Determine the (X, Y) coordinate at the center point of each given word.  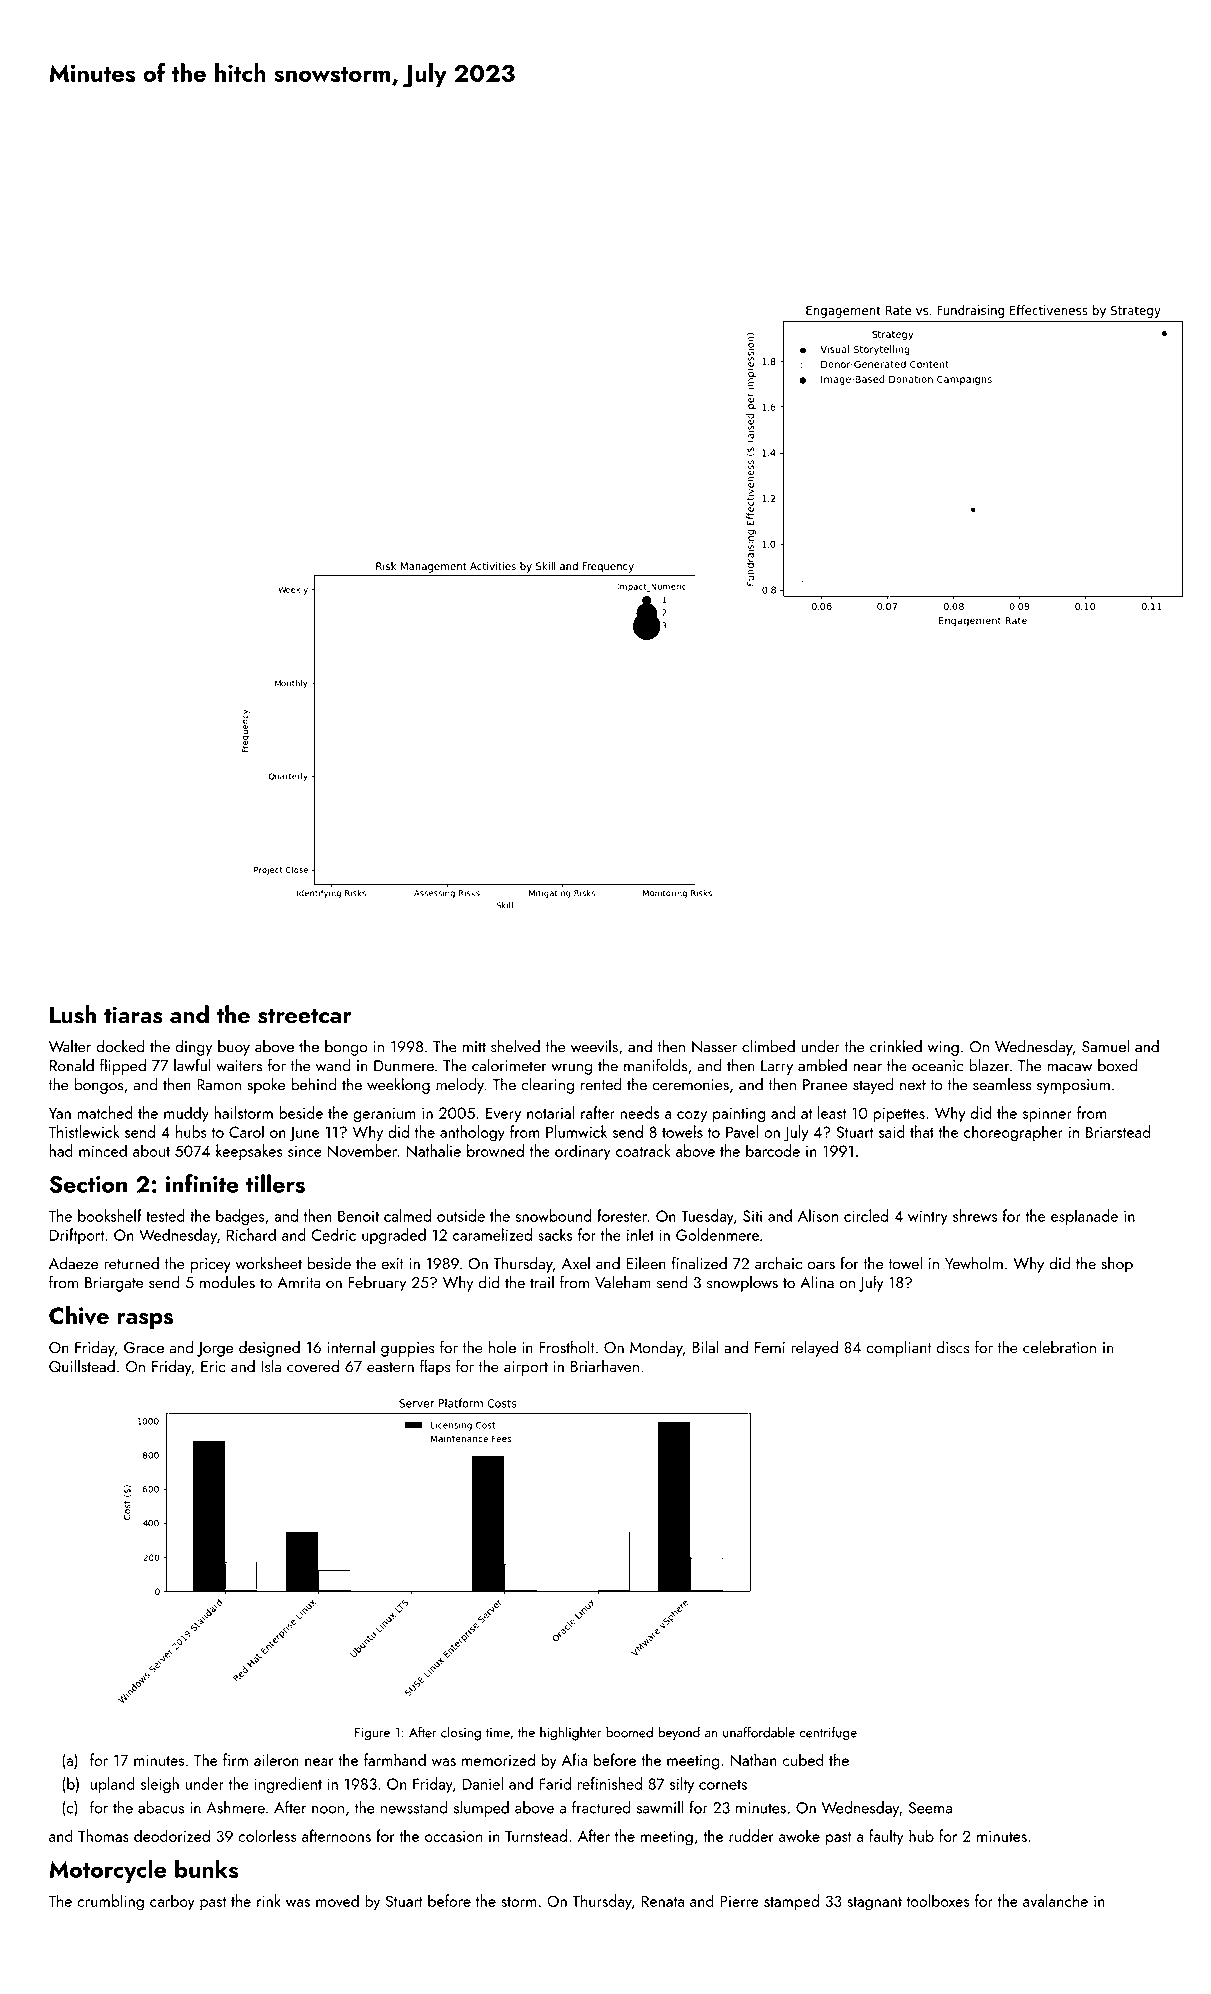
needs (640, 1112)
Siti (752, 1216)
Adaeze (73, 1263)
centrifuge (828, 1733)
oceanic (937, 1066)
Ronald (72, 1065)
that (922, 1131)
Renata (662, 1901)
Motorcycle (107, 1871)
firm (235, 1759)
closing (461, 1734)
